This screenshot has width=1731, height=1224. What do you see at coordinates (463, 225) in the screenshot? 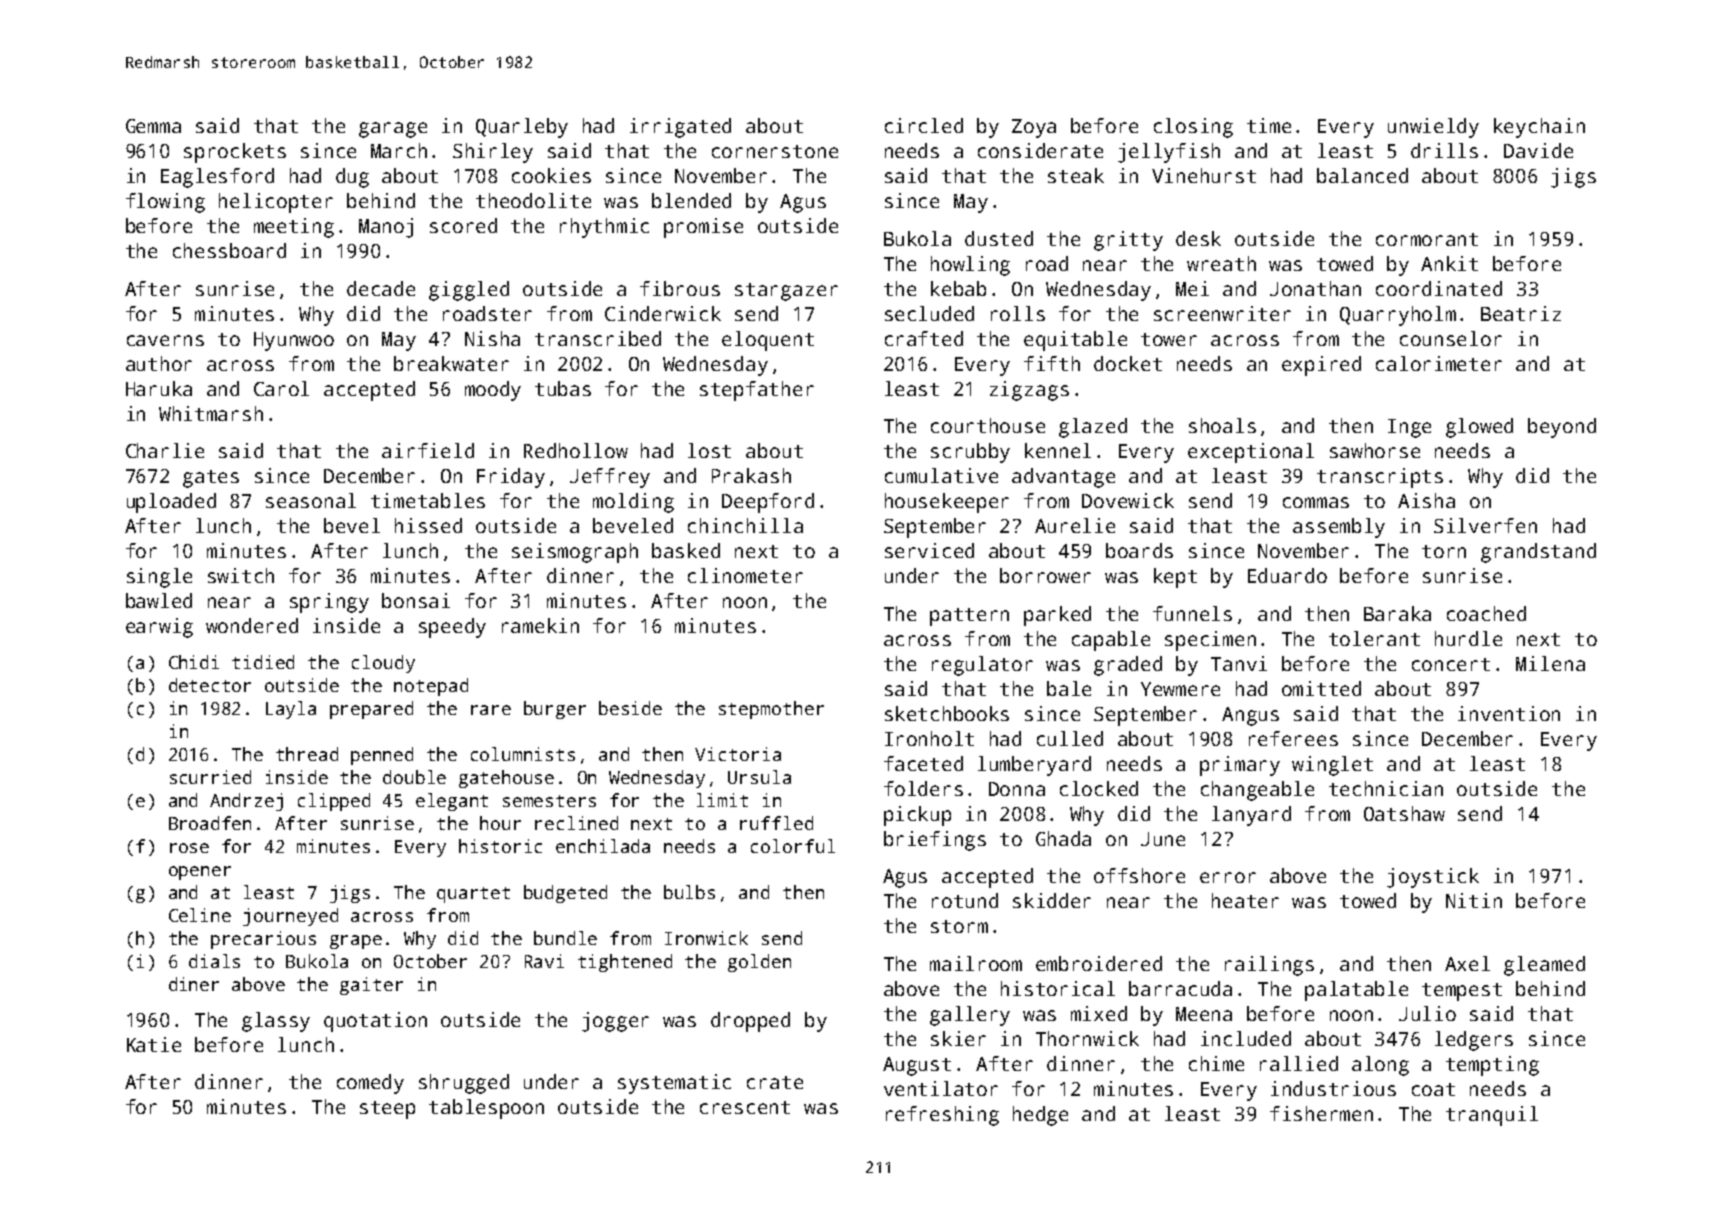
I see `scored` at bounding box center [463, 225].
